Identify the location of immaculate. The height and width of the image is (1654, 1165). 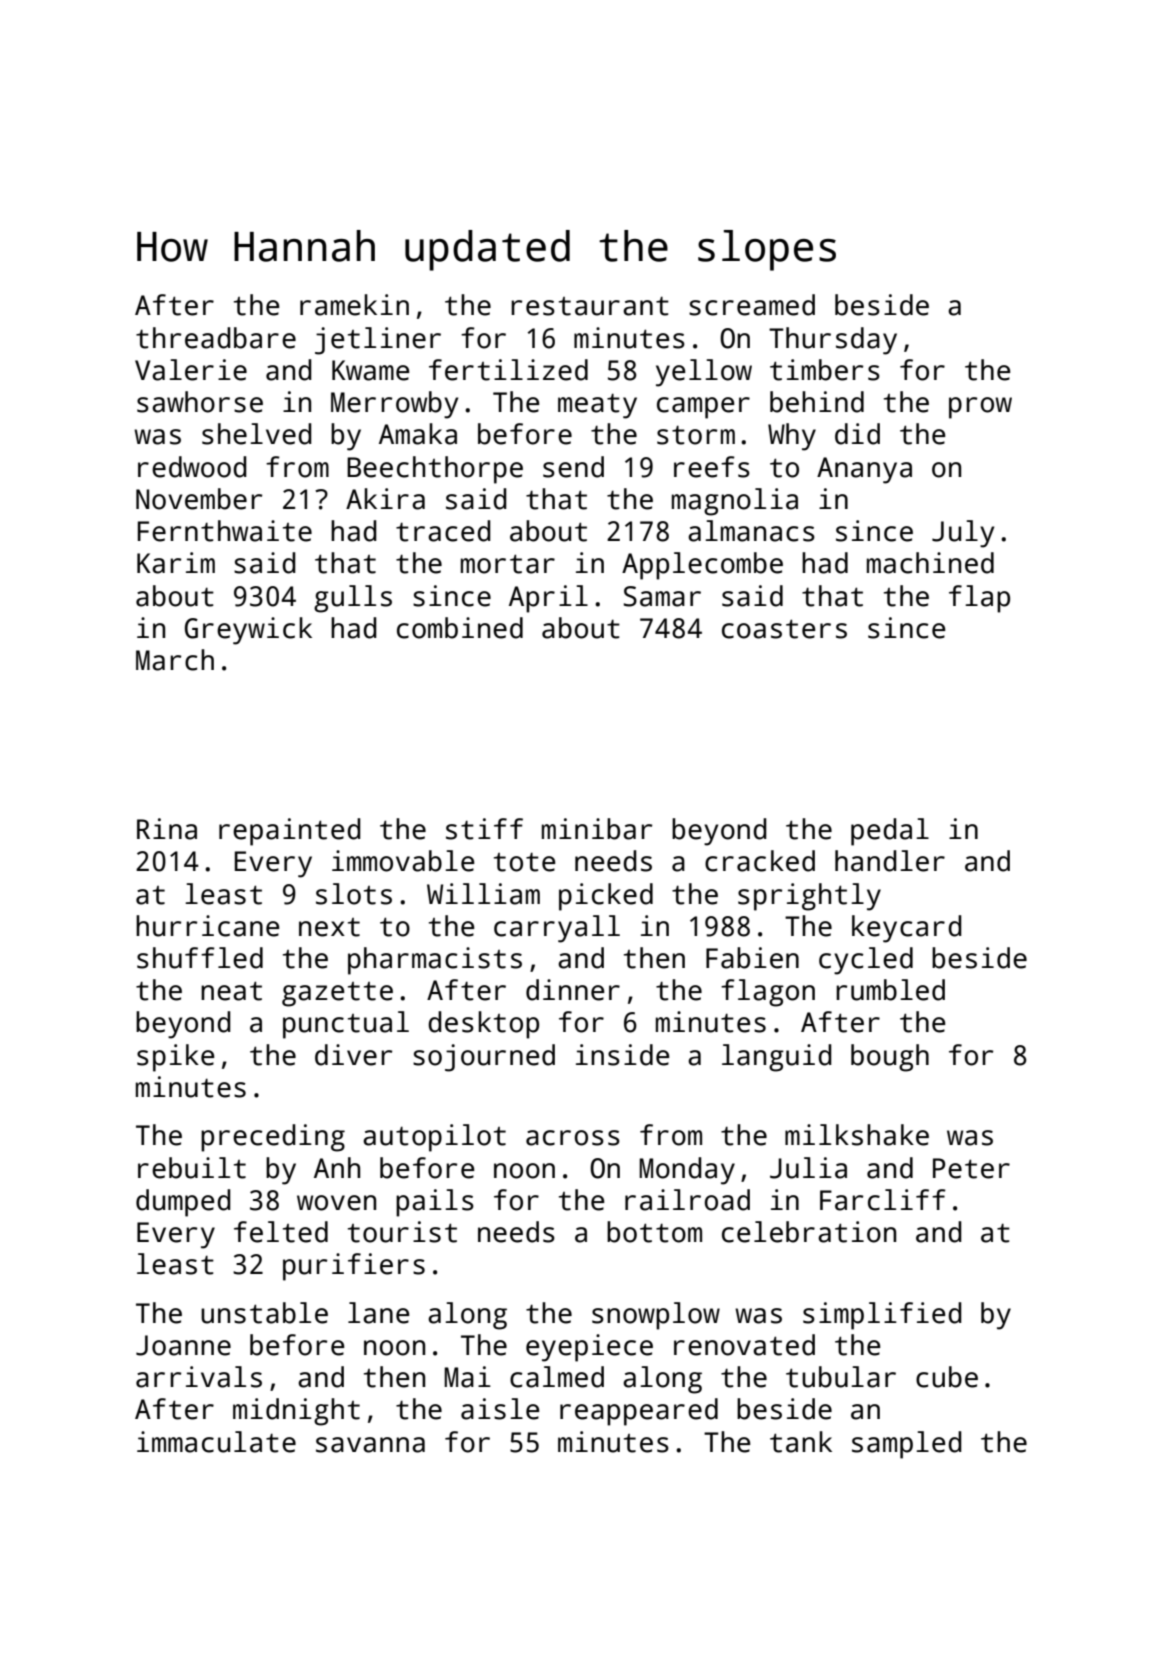
(216, 1442).
